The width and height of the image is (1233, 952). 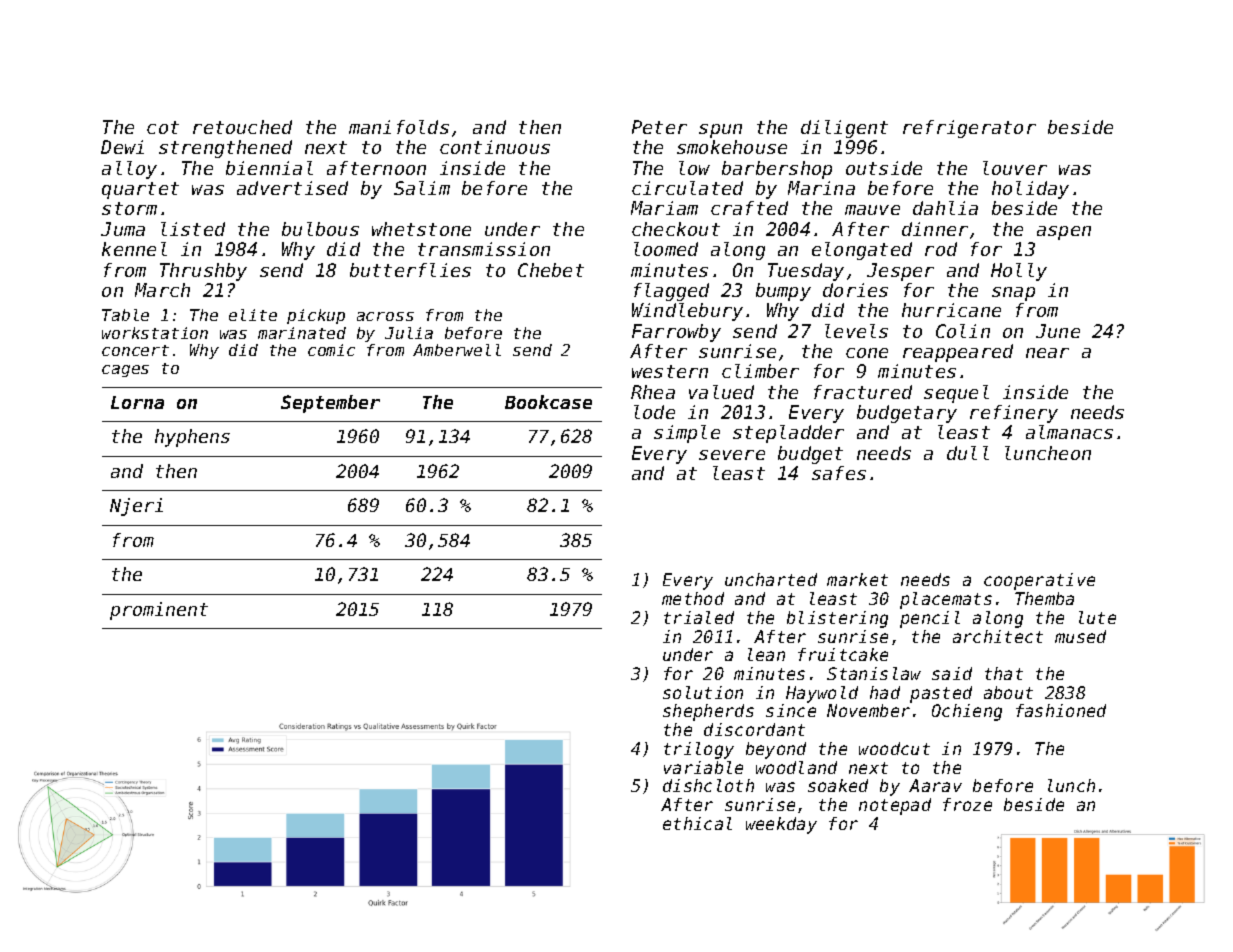 I want to click on aspen, so click(x=1064, y=233).
